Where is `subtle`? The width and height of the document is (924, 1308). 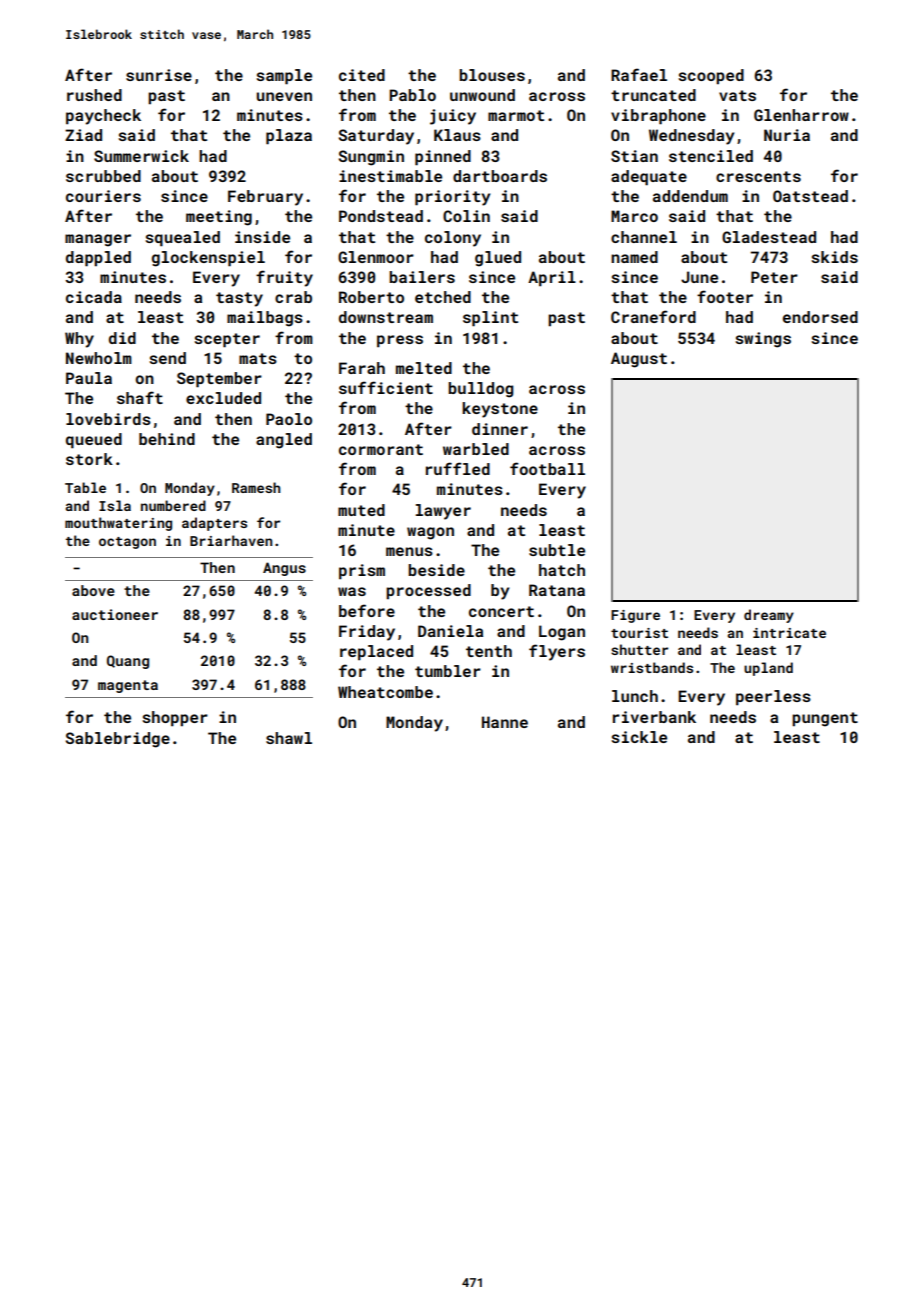
subtle is located at coordinates (557, 550).
